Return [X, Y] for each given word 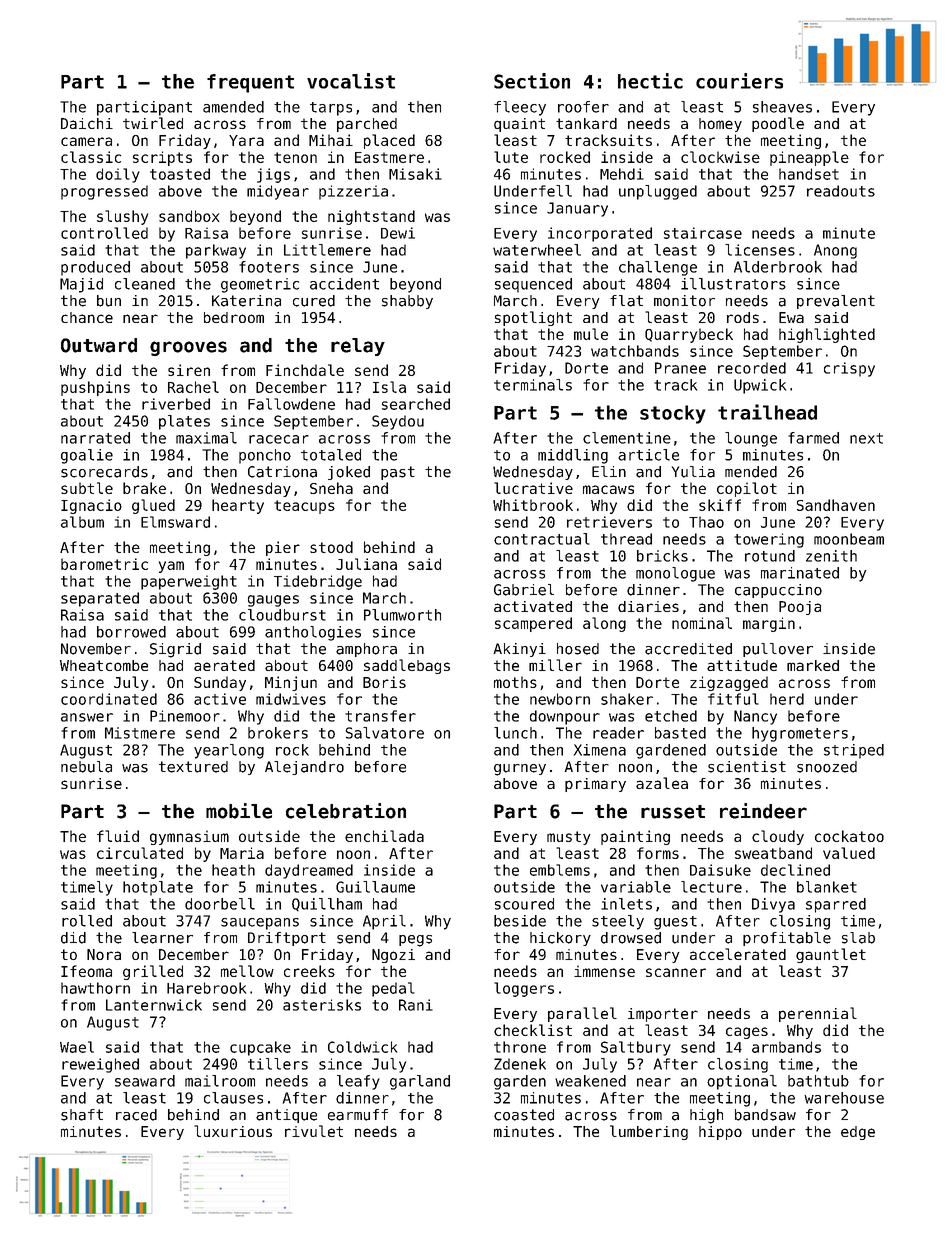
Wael [77, 1047]
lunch [515, 733]
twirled [153, 123]
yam [171, 567]
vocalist [351, 81]
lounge [751, 439]
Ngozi [393, 956]
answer [87, 717]
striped [854, 751]
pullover [778, 650]
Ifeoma [86, 971]
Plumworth [402, 615]
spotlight [533, 318]
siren [189, 370]
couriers [739, 81]
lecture [711, 887]
